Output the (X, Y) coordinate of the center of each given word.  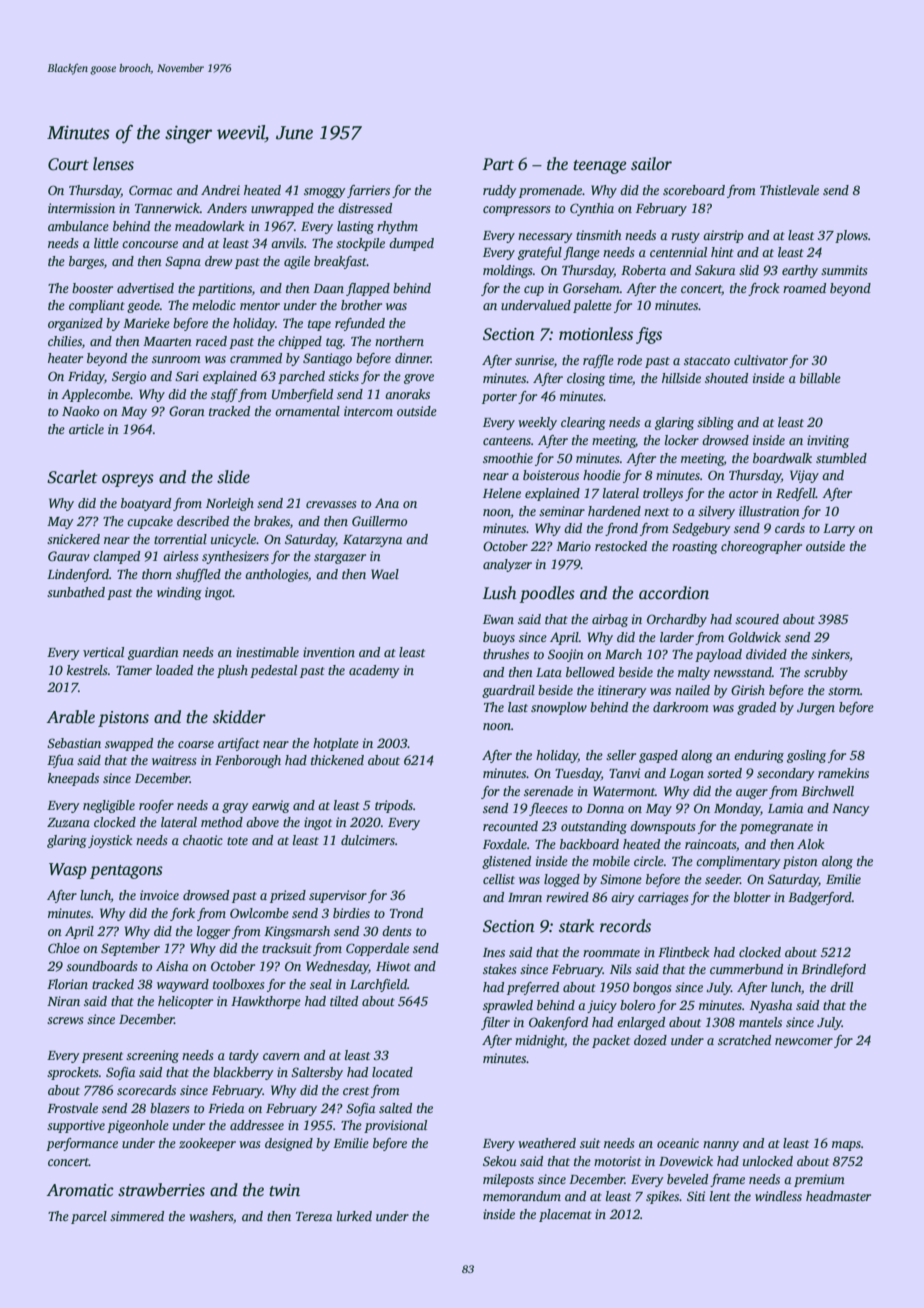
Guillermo (379, 521)
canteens (507, 441)
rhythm (397, 227)
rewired (567, 897)
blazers (169, 1108)
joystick (110, 841)
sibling (715, 423)
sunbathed (76, 592)
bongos (652, 988)
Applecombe (95, 395)
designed (289, 1144)
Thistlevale (789, 190)
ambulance (78, 226)
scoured (757, 619)
